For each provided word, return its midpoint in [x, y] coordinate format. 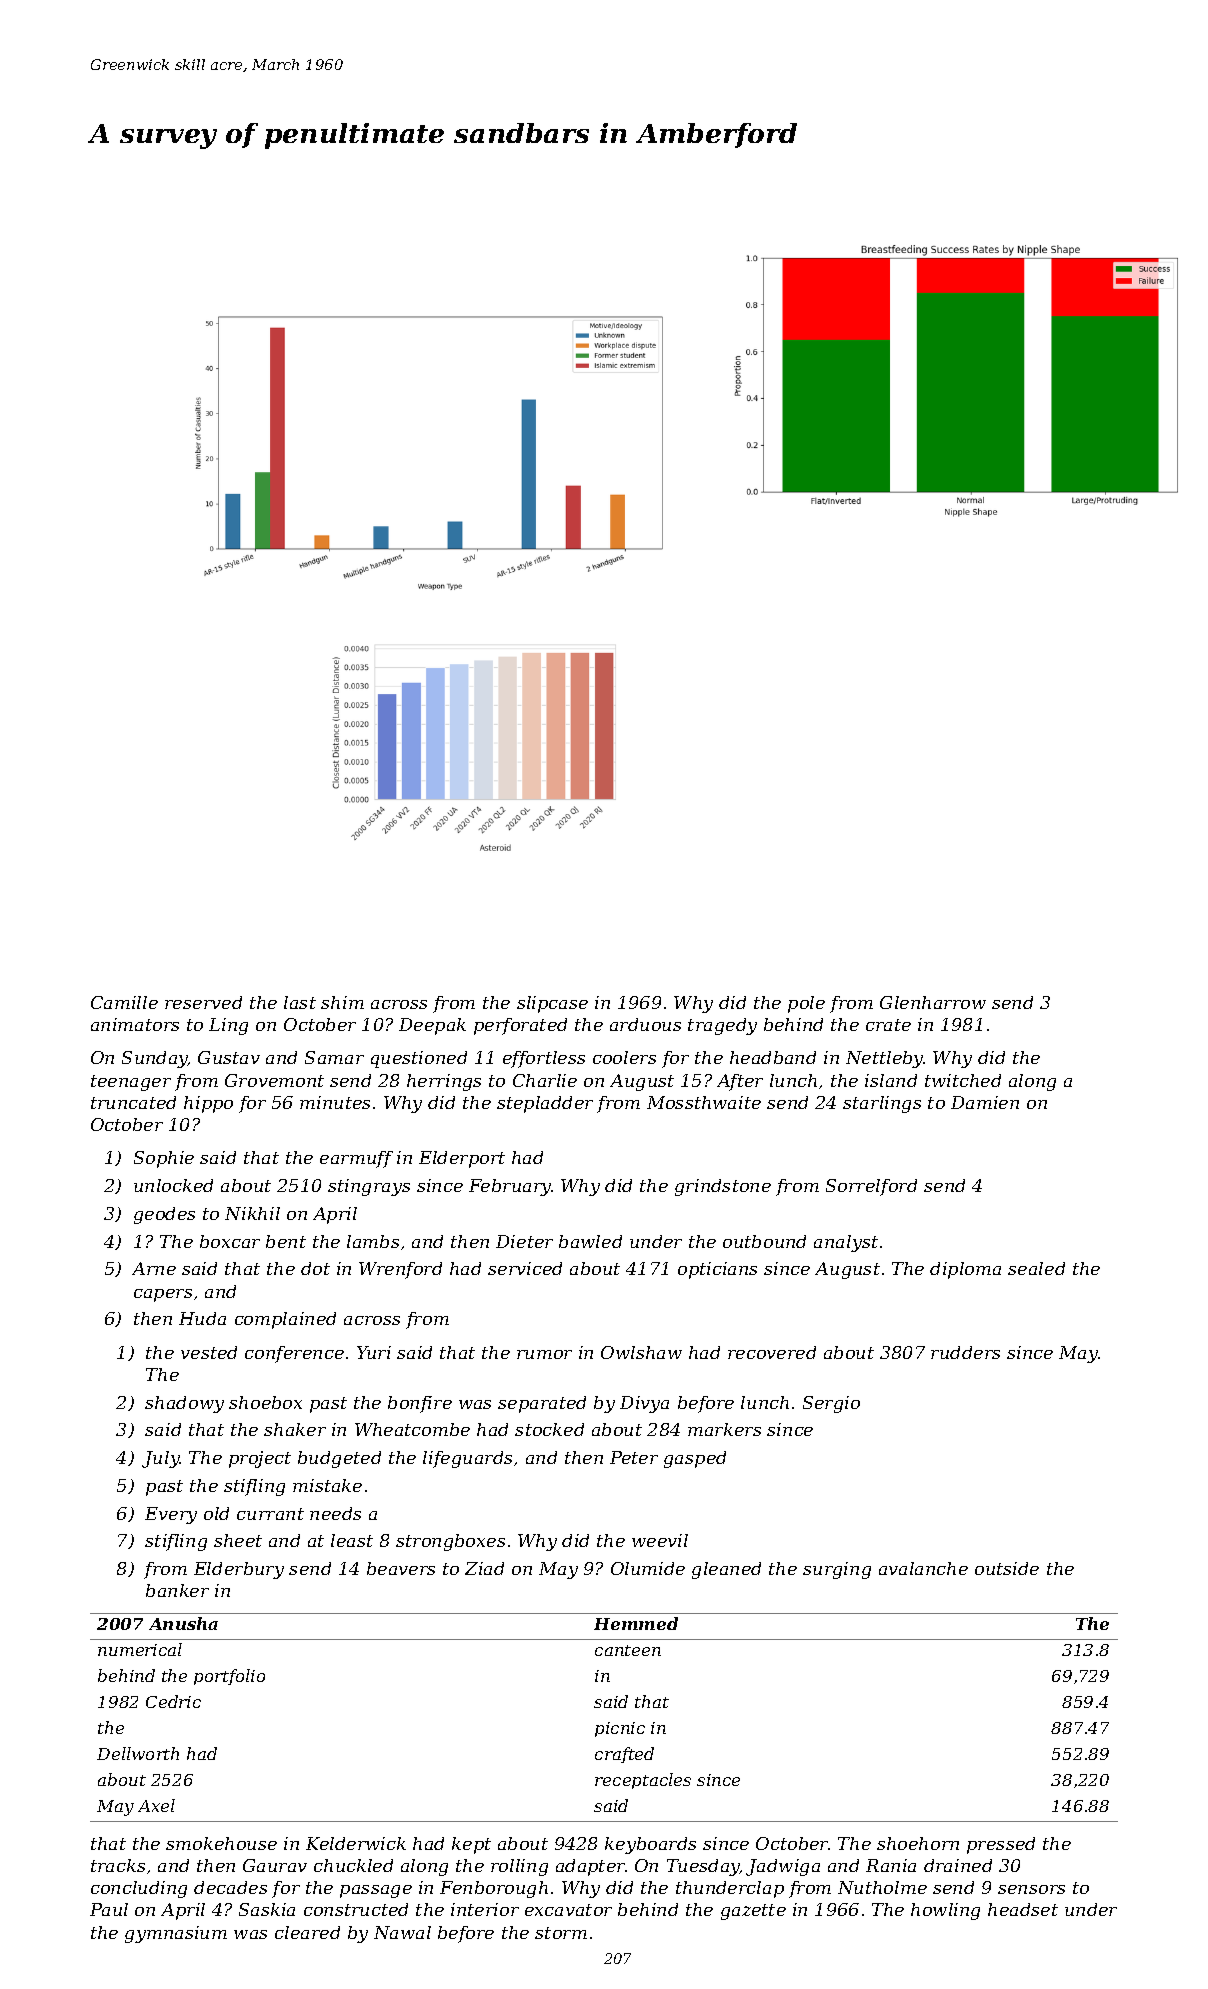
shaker [295, 1429]
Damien [985, 1102]
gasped [695, 1459]
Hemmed [636, 1623]
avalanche [923, 1568]
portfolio [229, 1677]
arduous [645, 1024]
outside [1007, 1568]
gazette [753, 1912]
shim [342, 1002]
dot [315, 1268]
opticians [717, 1270]
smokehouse [221, 1843]
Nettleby [885, 1059]
